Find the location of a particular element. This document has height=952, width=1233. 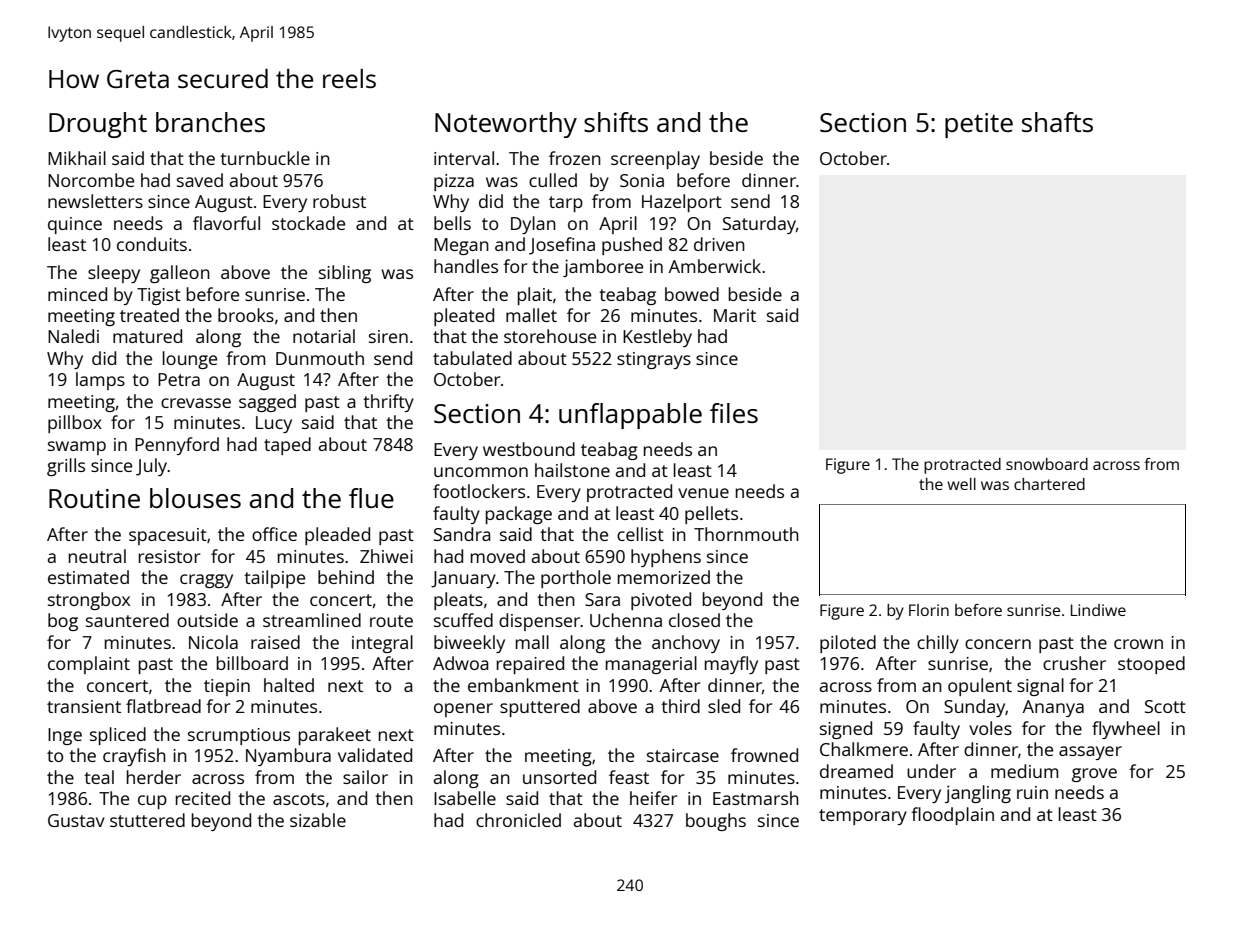

taped is located at coordinates (287, 446).
